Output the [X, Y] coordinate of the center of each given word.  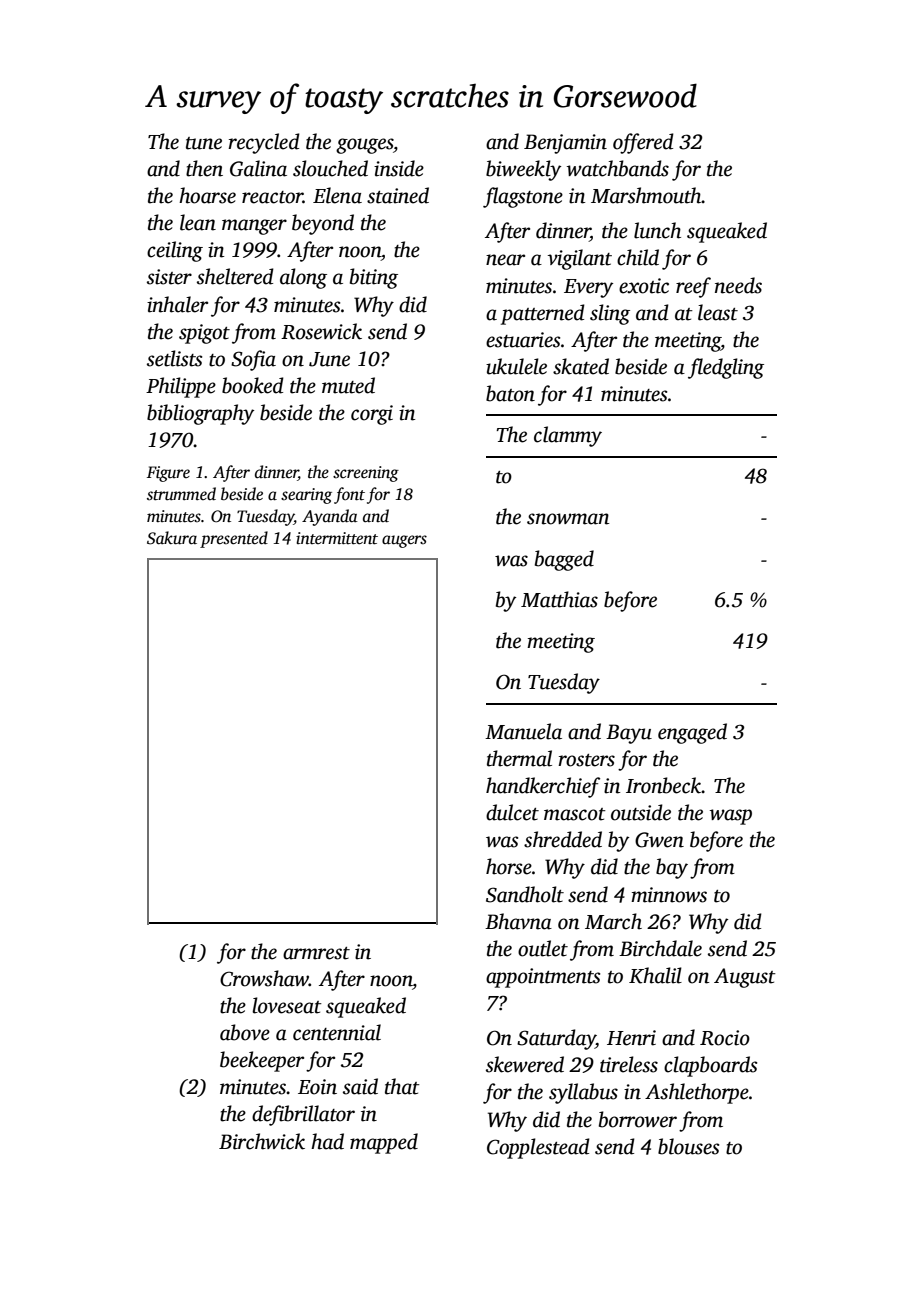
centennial [337, 1032]
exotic [644, 286]
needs [738, 285]
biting [374, 278]
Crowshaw [264, 978]
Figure [168, 474]
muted [348, 385]
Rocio [725, 1038]
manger [254, 227]
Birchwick [262, 1141]
